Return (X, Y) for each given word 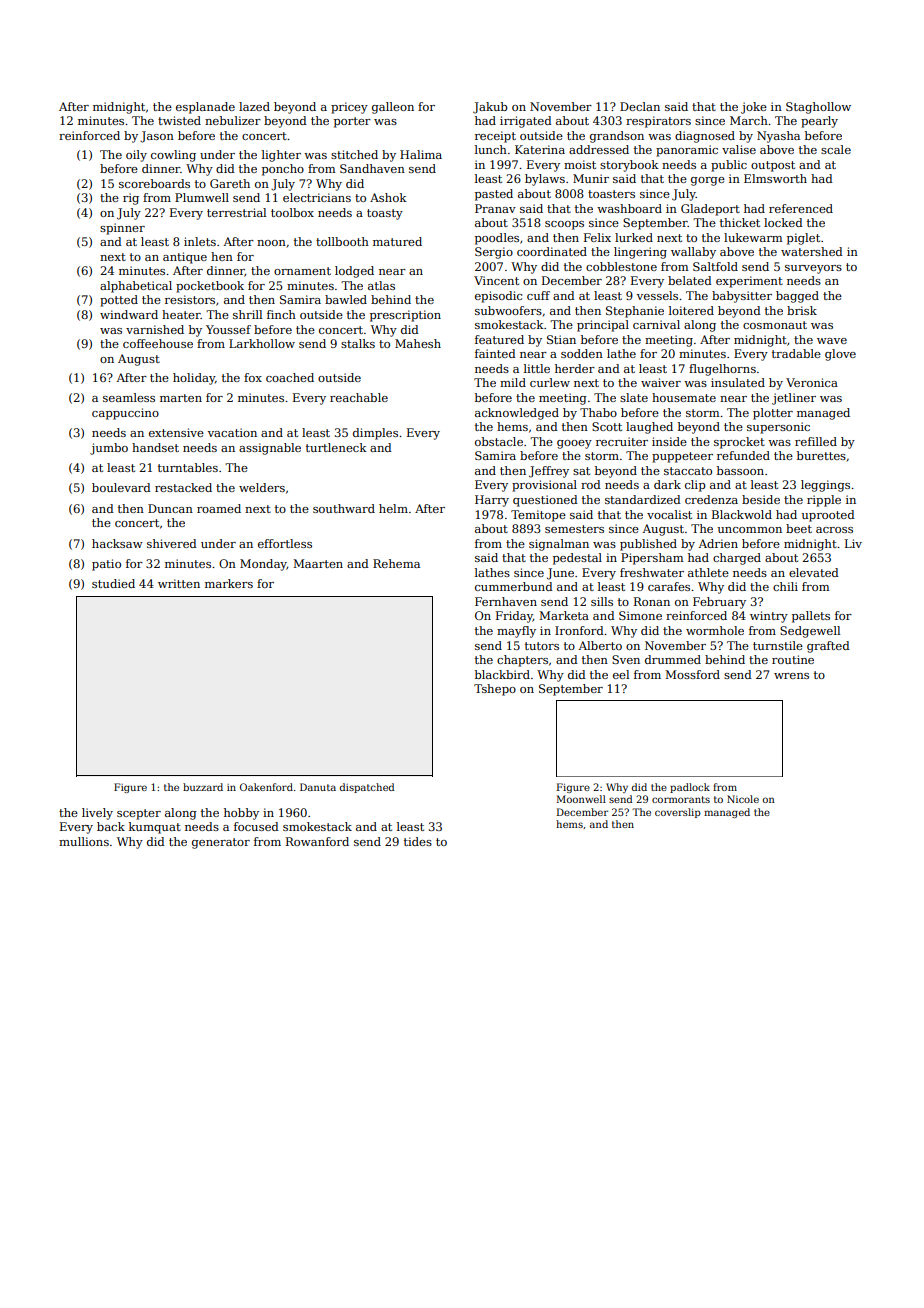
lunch (491, 149)
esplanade (205, 108)
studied (113, 583)
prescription (405, 316)
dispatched (367, 788)
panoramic (687, 151)
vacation (232, 432)
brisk (802, 310)
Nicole (743, 799)
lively (97, 814)
